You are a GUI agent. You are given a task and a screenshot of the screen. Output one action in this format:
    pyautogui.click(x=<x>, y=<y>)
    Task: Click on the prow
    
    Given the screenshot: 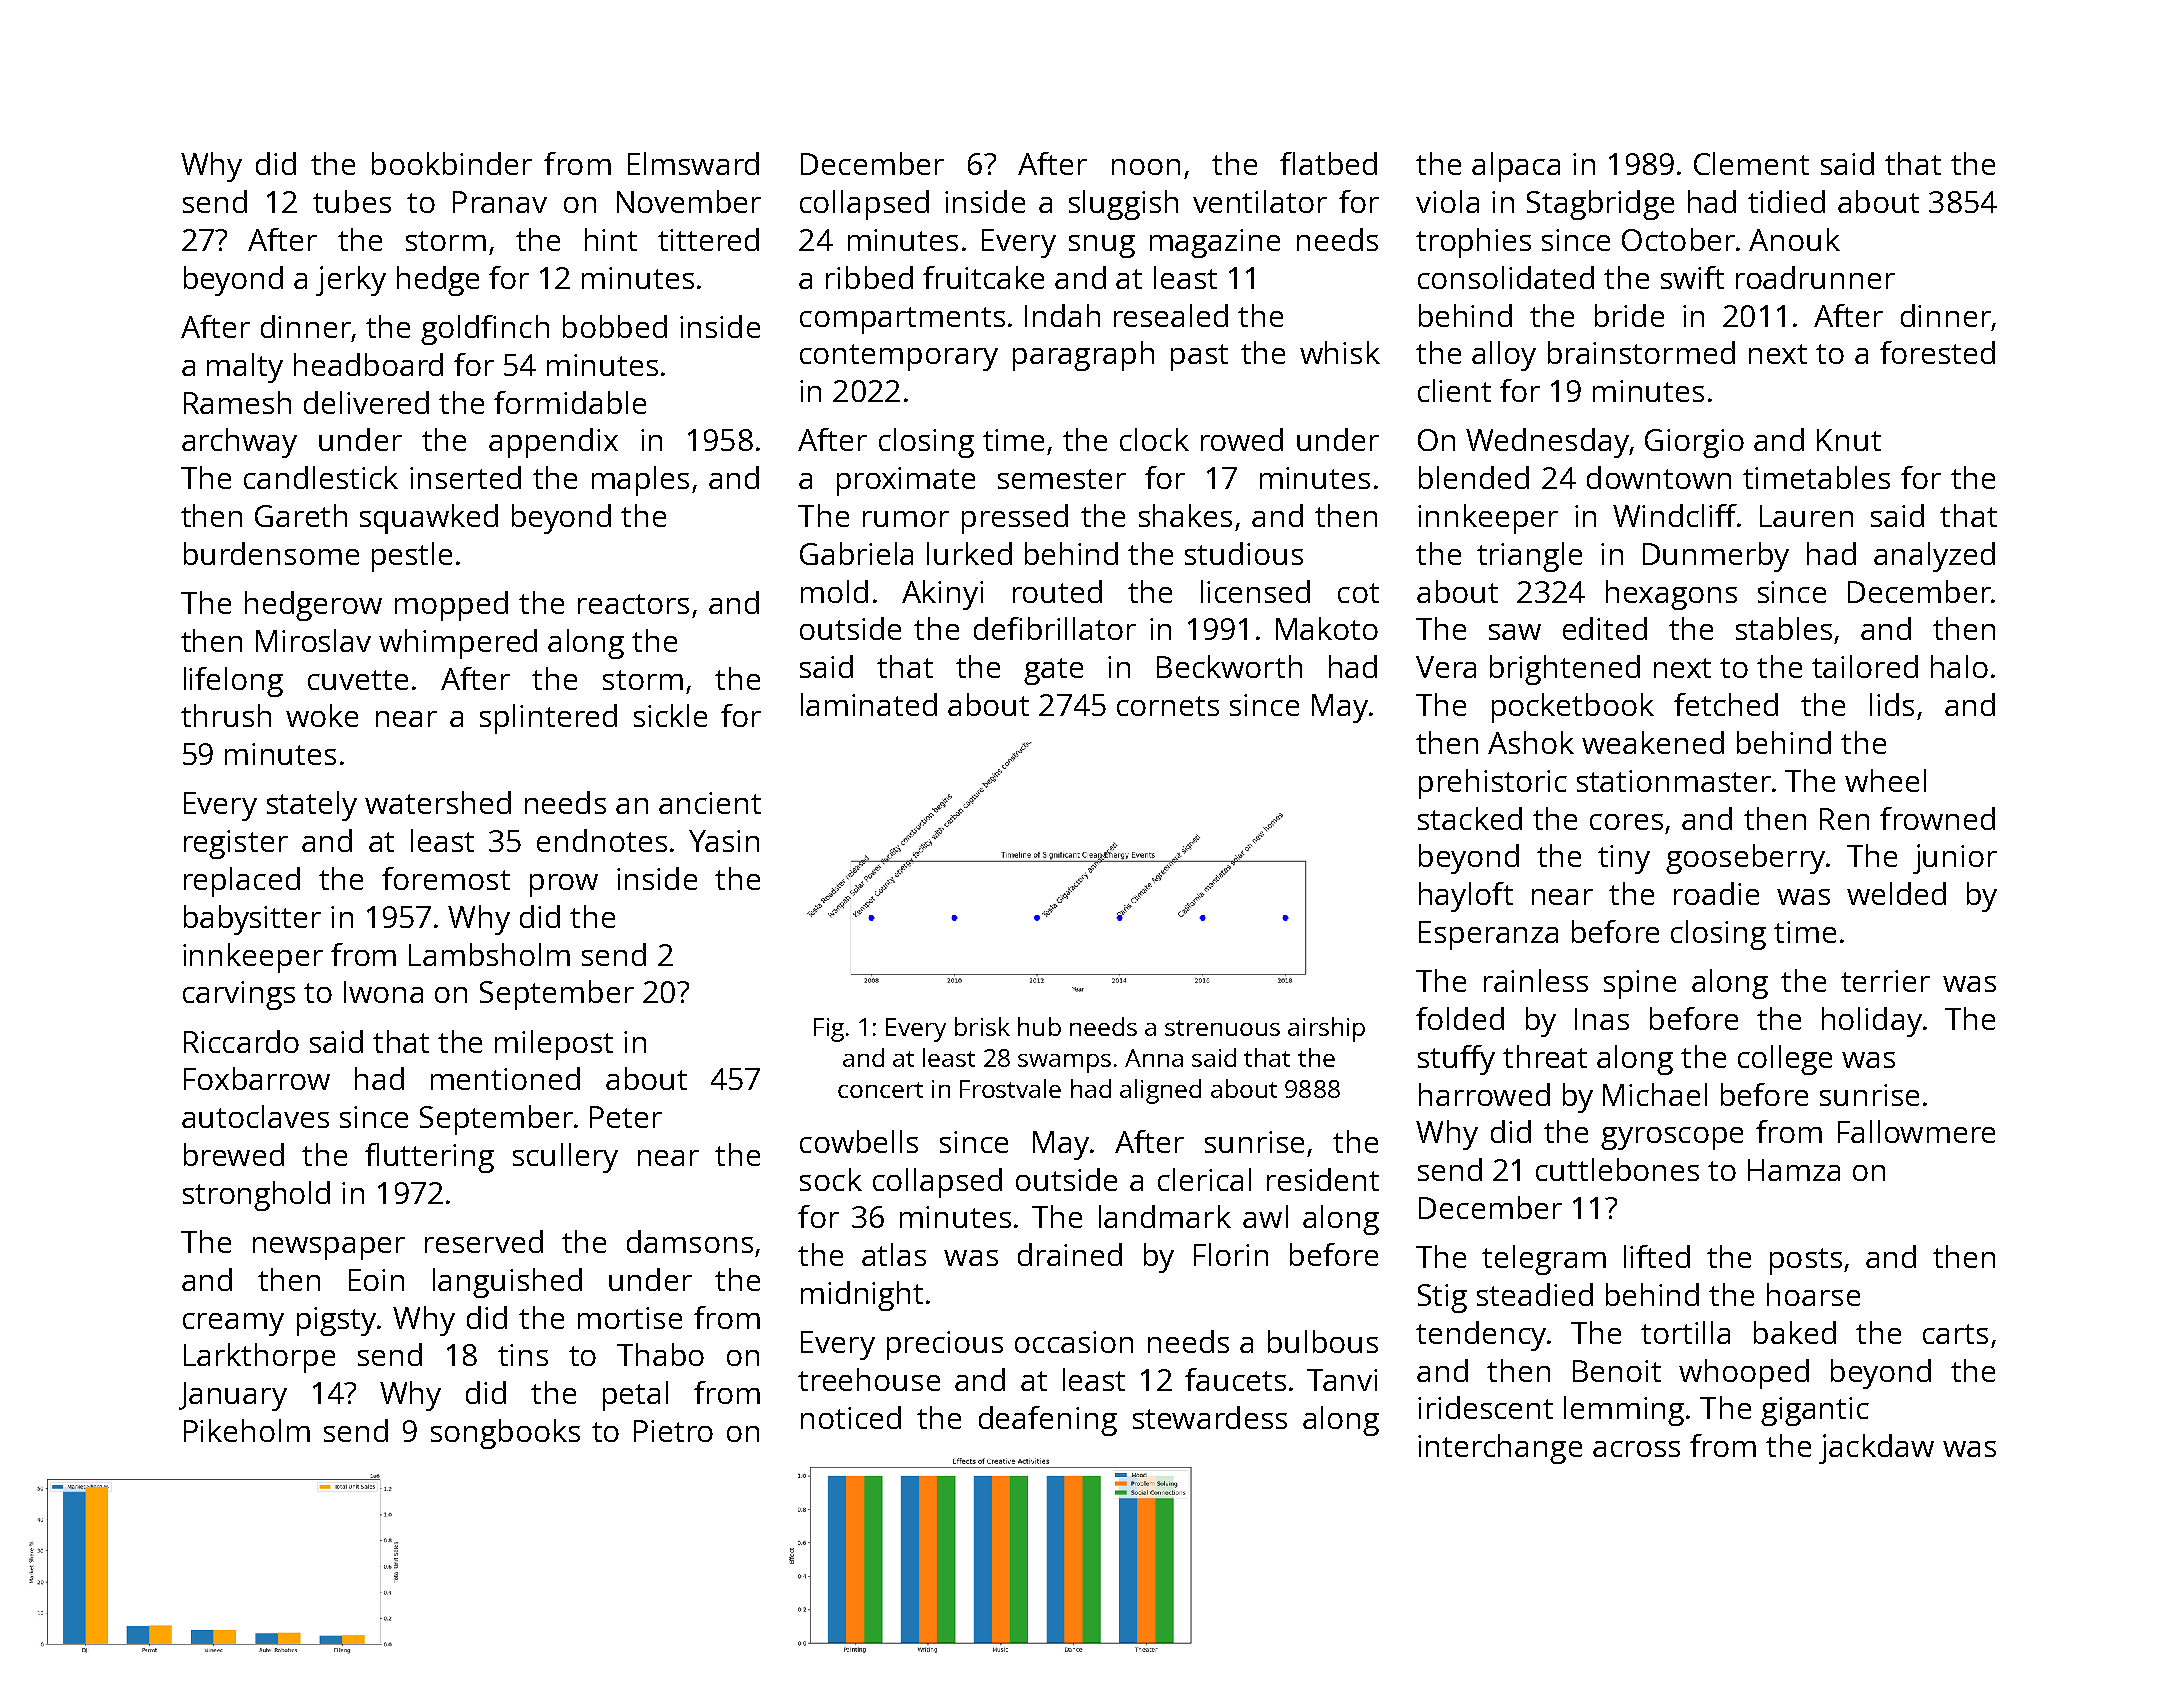 What is the action you would take?
    pyautogui.click(x=564, y=885)
